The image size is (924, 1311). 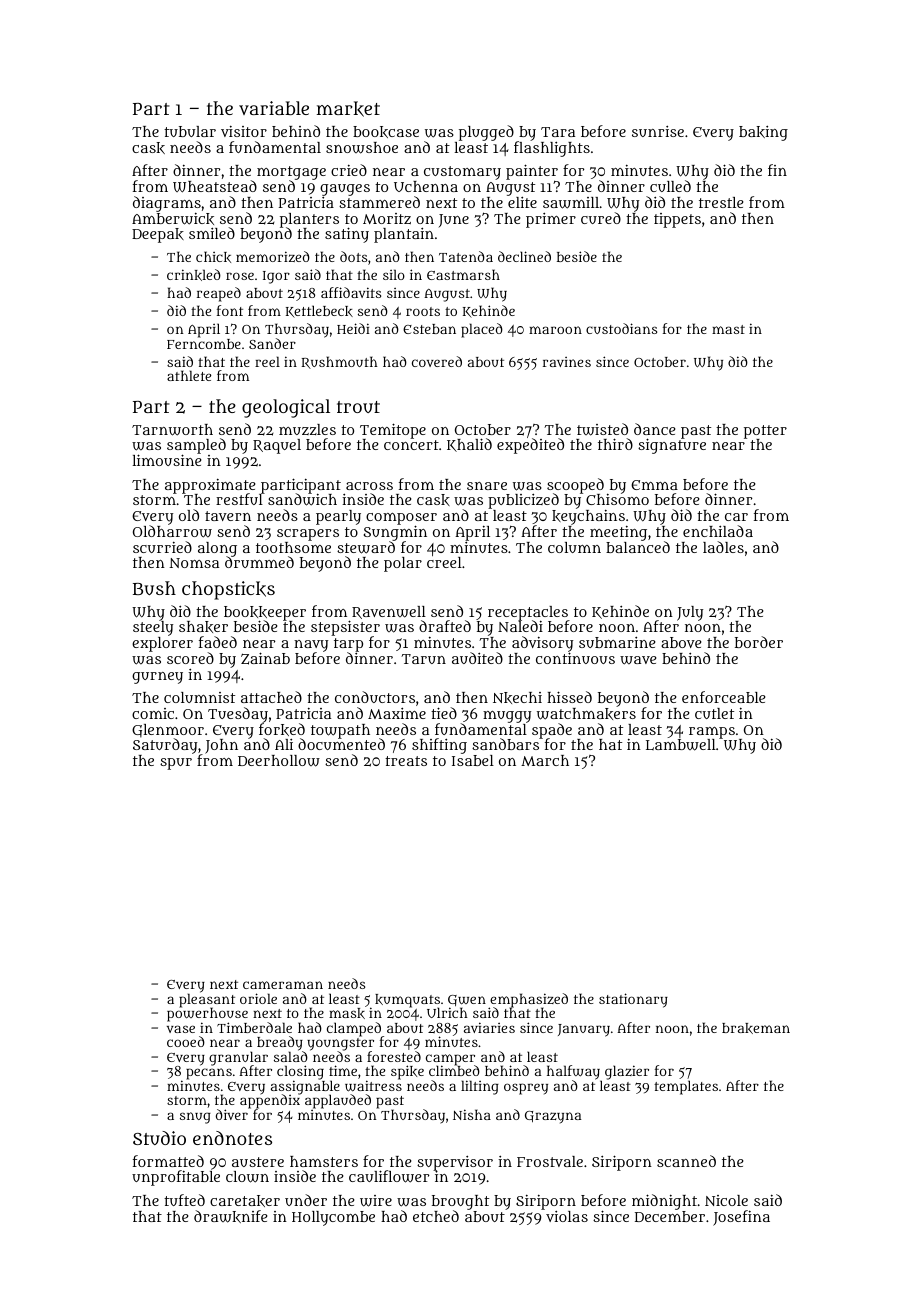 What do you see at coordinates (291, 173) in the document?
I see `mortgage` at bounding box center [291, 173].
